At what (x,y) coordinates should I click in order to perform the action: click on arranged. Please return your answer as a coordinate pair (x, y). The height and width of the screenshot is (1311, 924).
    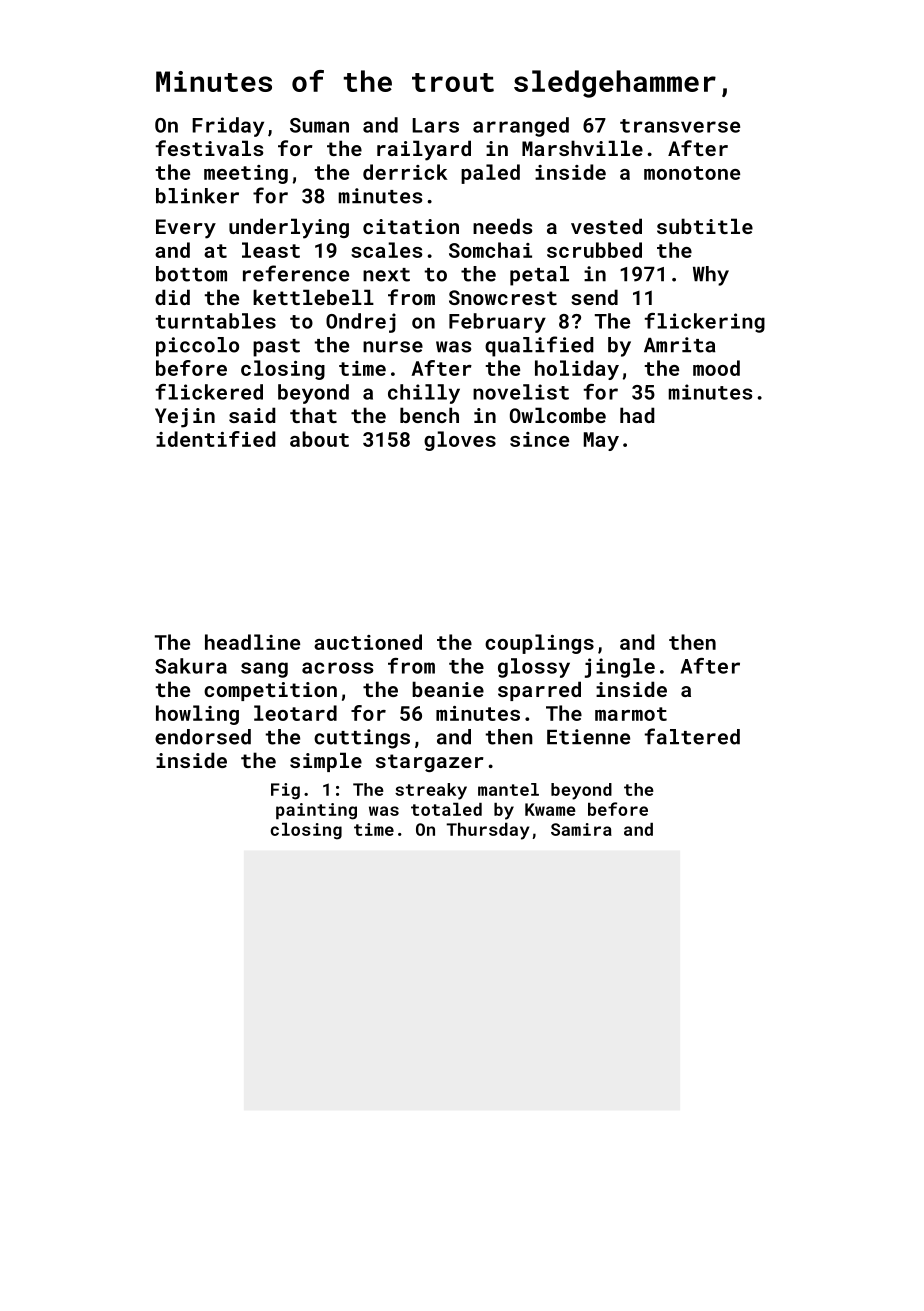
    Looking at the image, I should click on (521, 127).
